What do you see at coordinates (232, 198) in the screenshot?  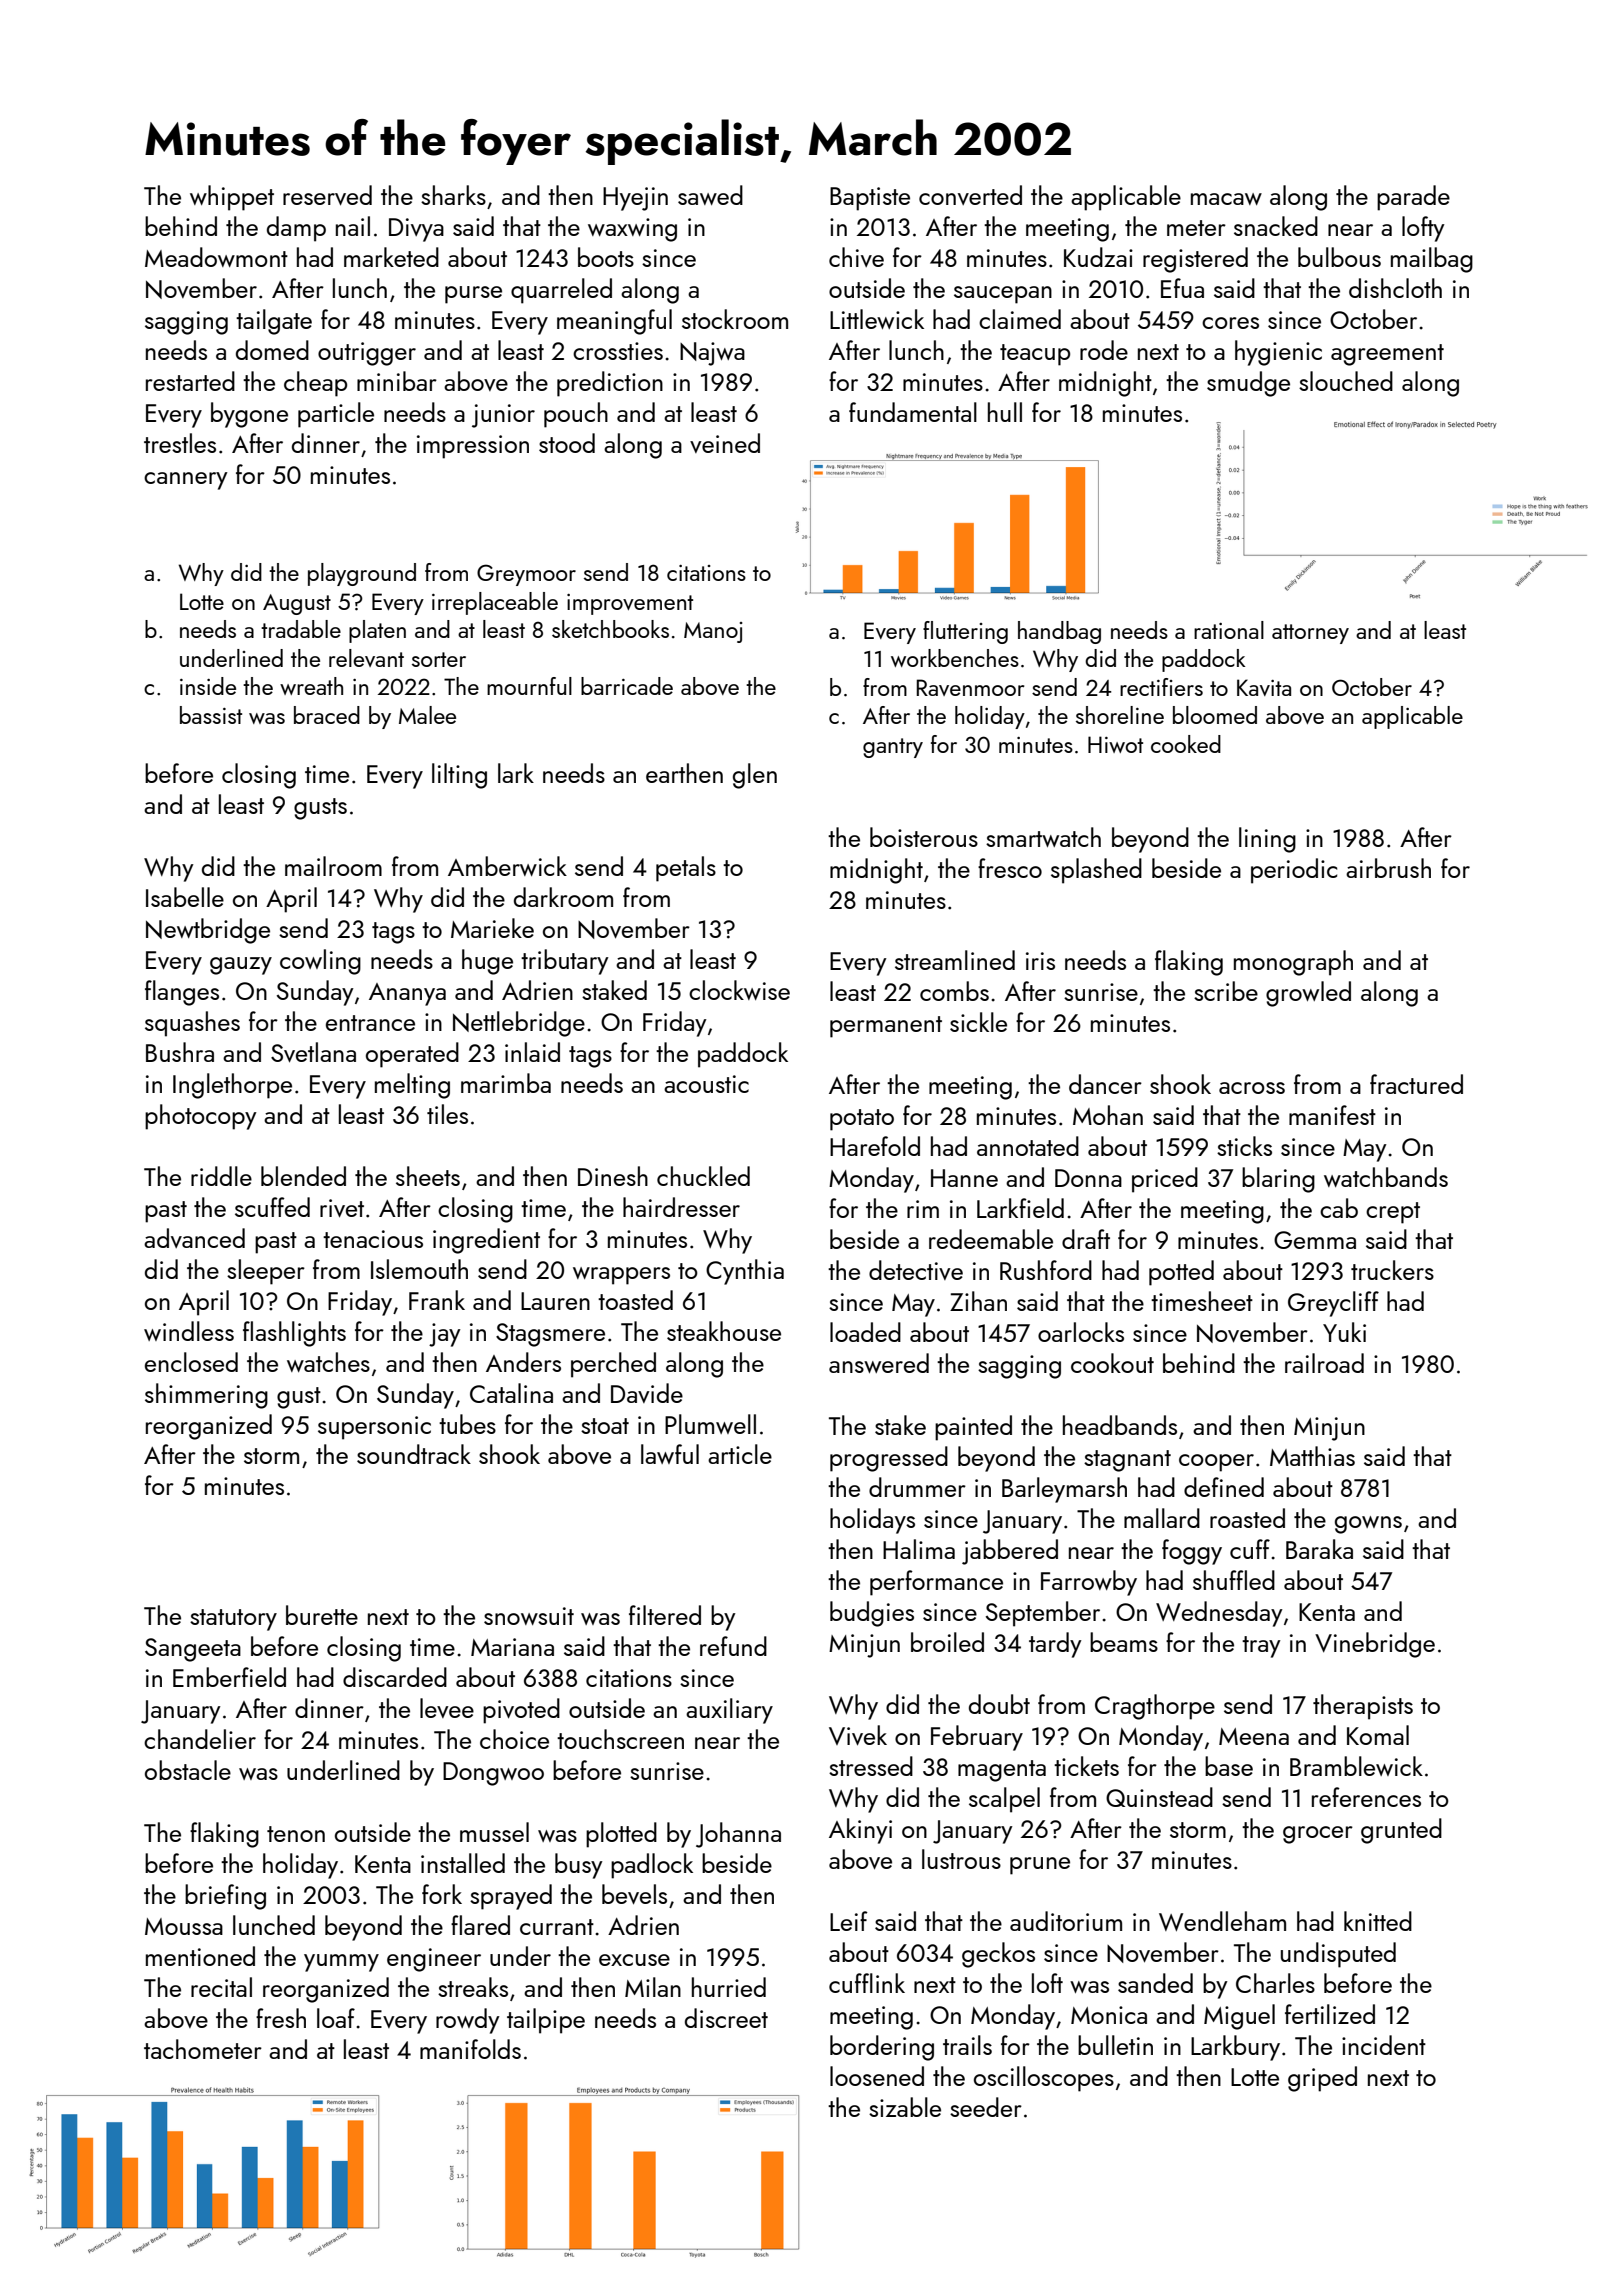 I see `whippet` at bounding box center [232, 198].
